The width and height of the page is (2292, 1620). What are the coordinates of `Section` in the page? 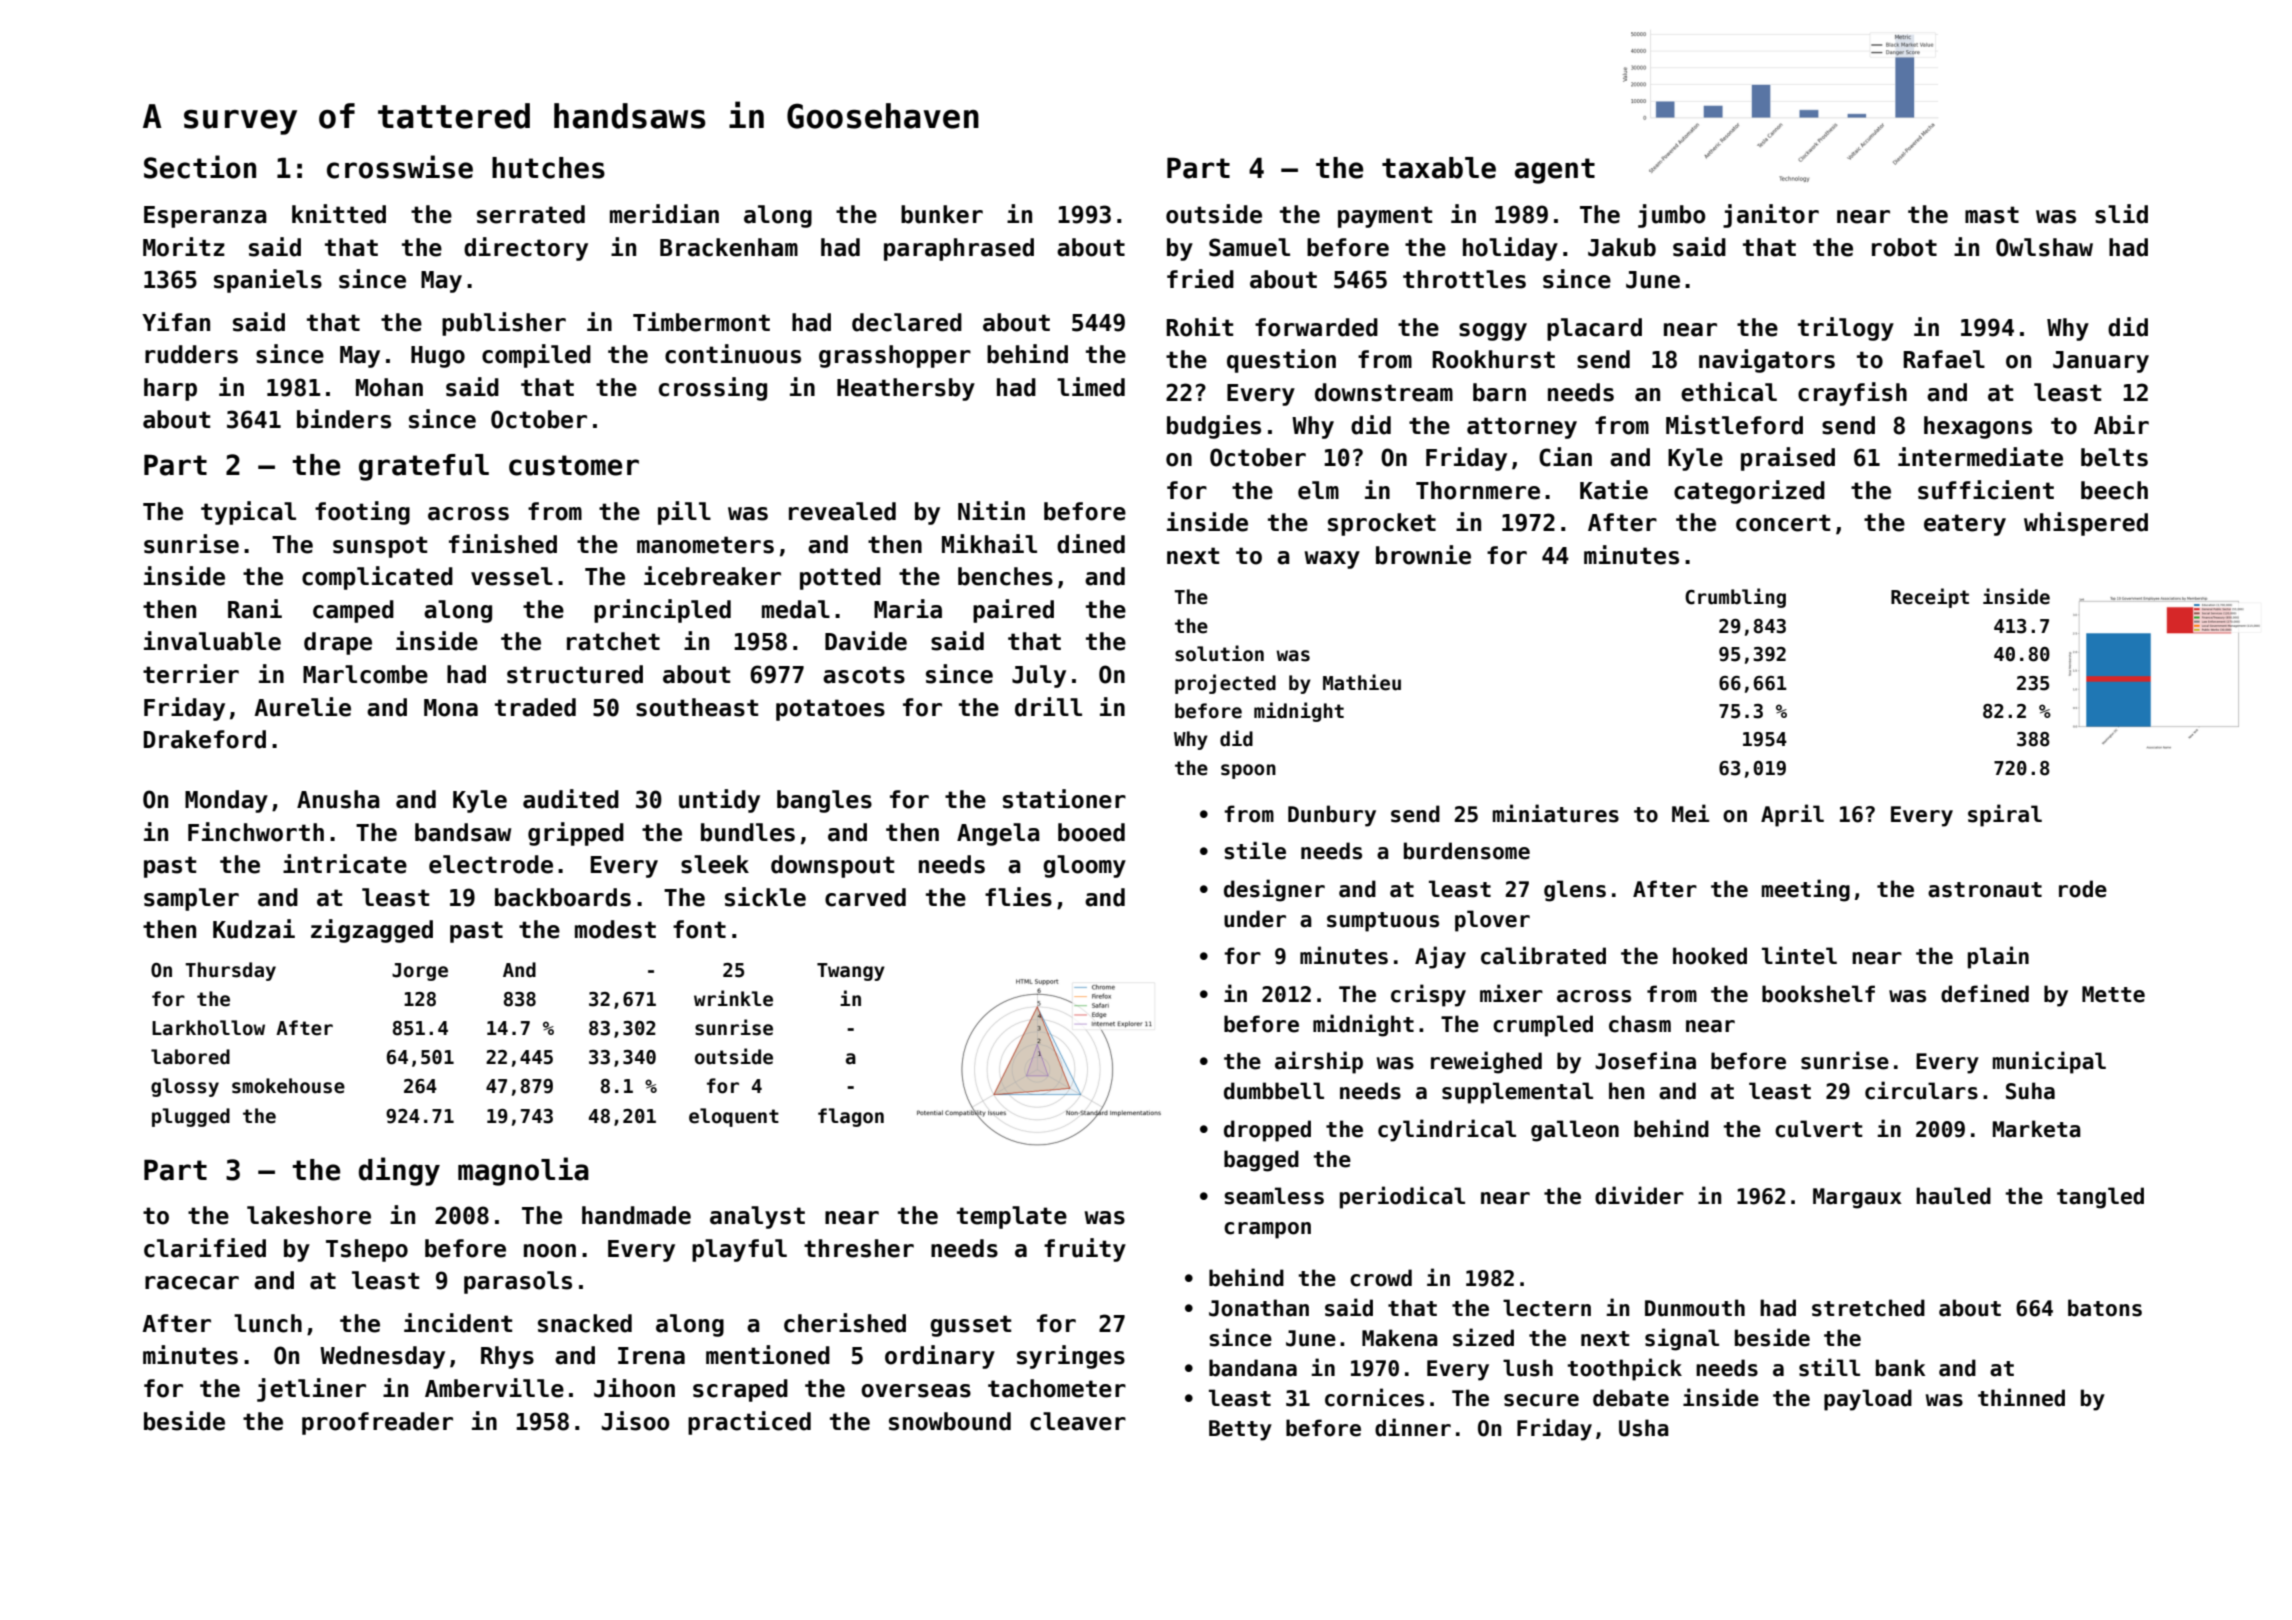 It's located at (200, 167).
